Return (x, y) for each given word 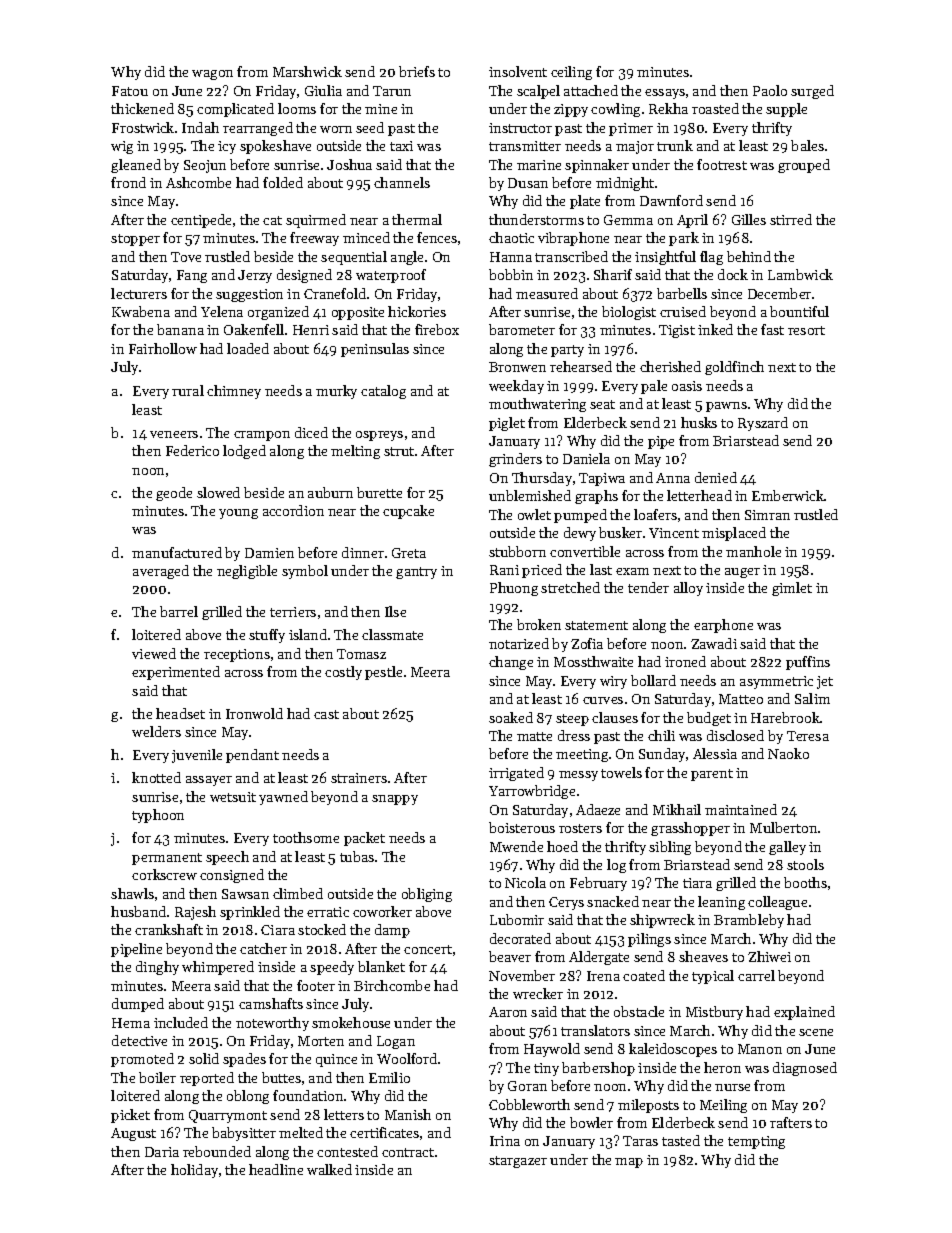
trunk (675, 145)
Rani (504, 570)
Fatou (130, 91)
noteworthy (272, 1024)
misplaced (734, 534)
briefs (417, 71)
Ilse (395, 611)
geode (174, 494)
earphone (723, 626)
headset (180, 713)
